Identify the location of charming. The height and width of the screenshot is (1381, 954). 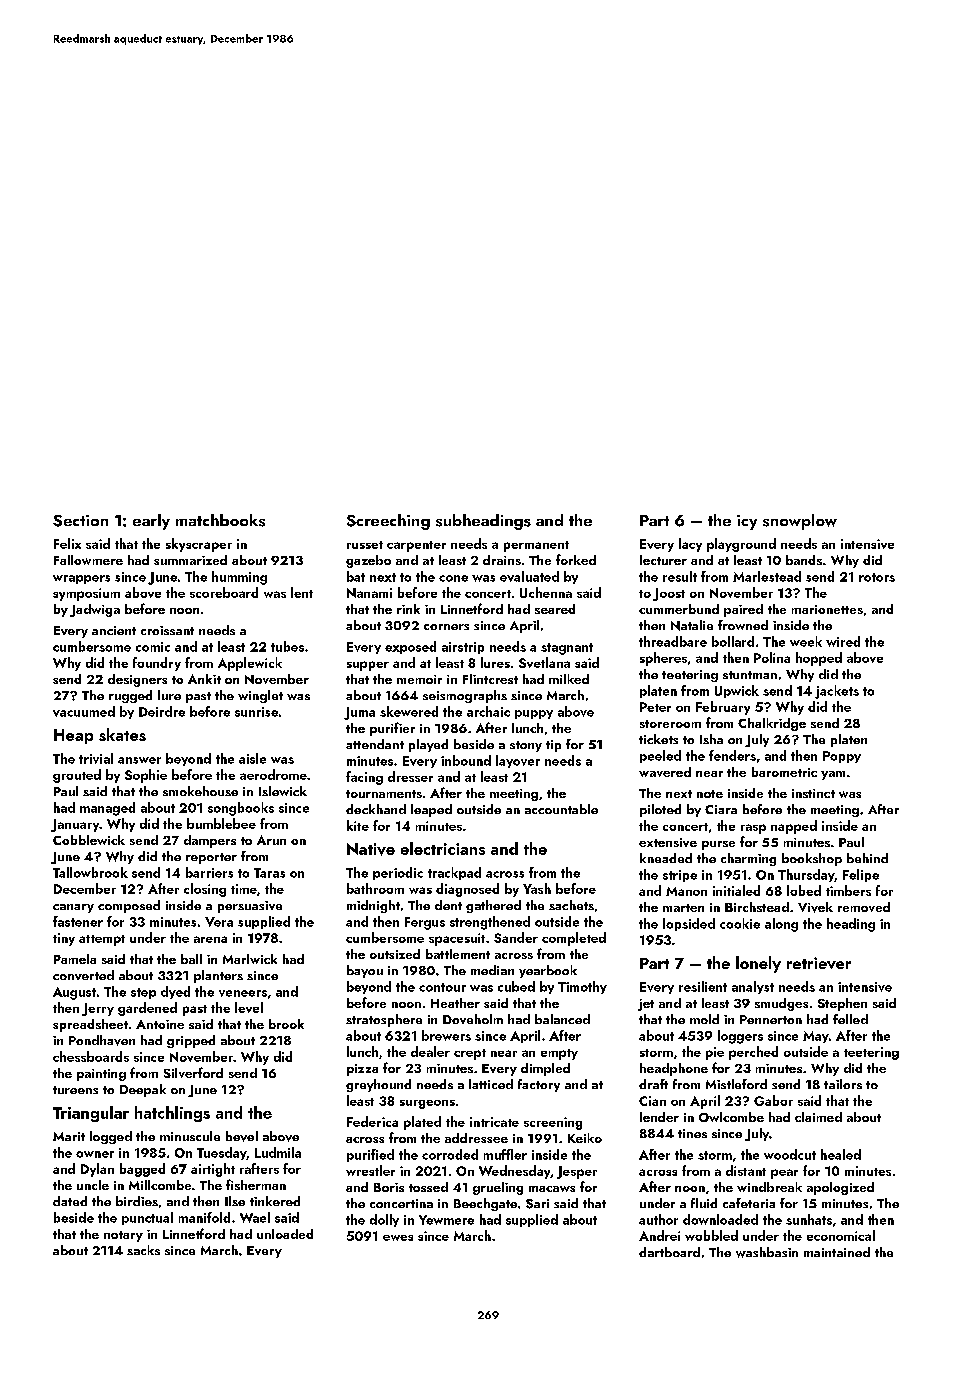
(748, 859).
